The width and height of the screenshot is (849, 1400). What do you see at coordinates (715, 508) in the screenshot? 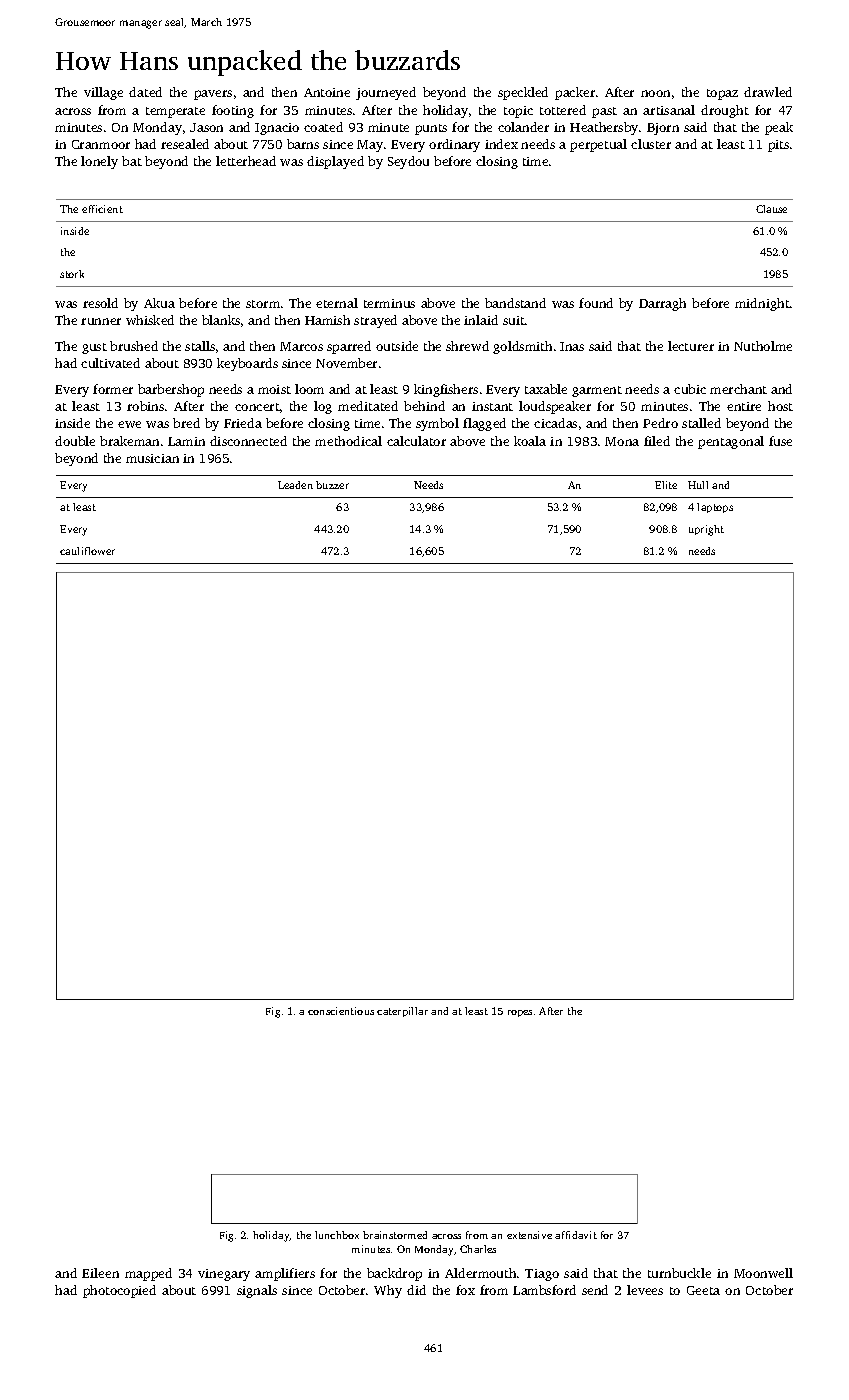
I see `laptops` at bounding box center [715, 508].
